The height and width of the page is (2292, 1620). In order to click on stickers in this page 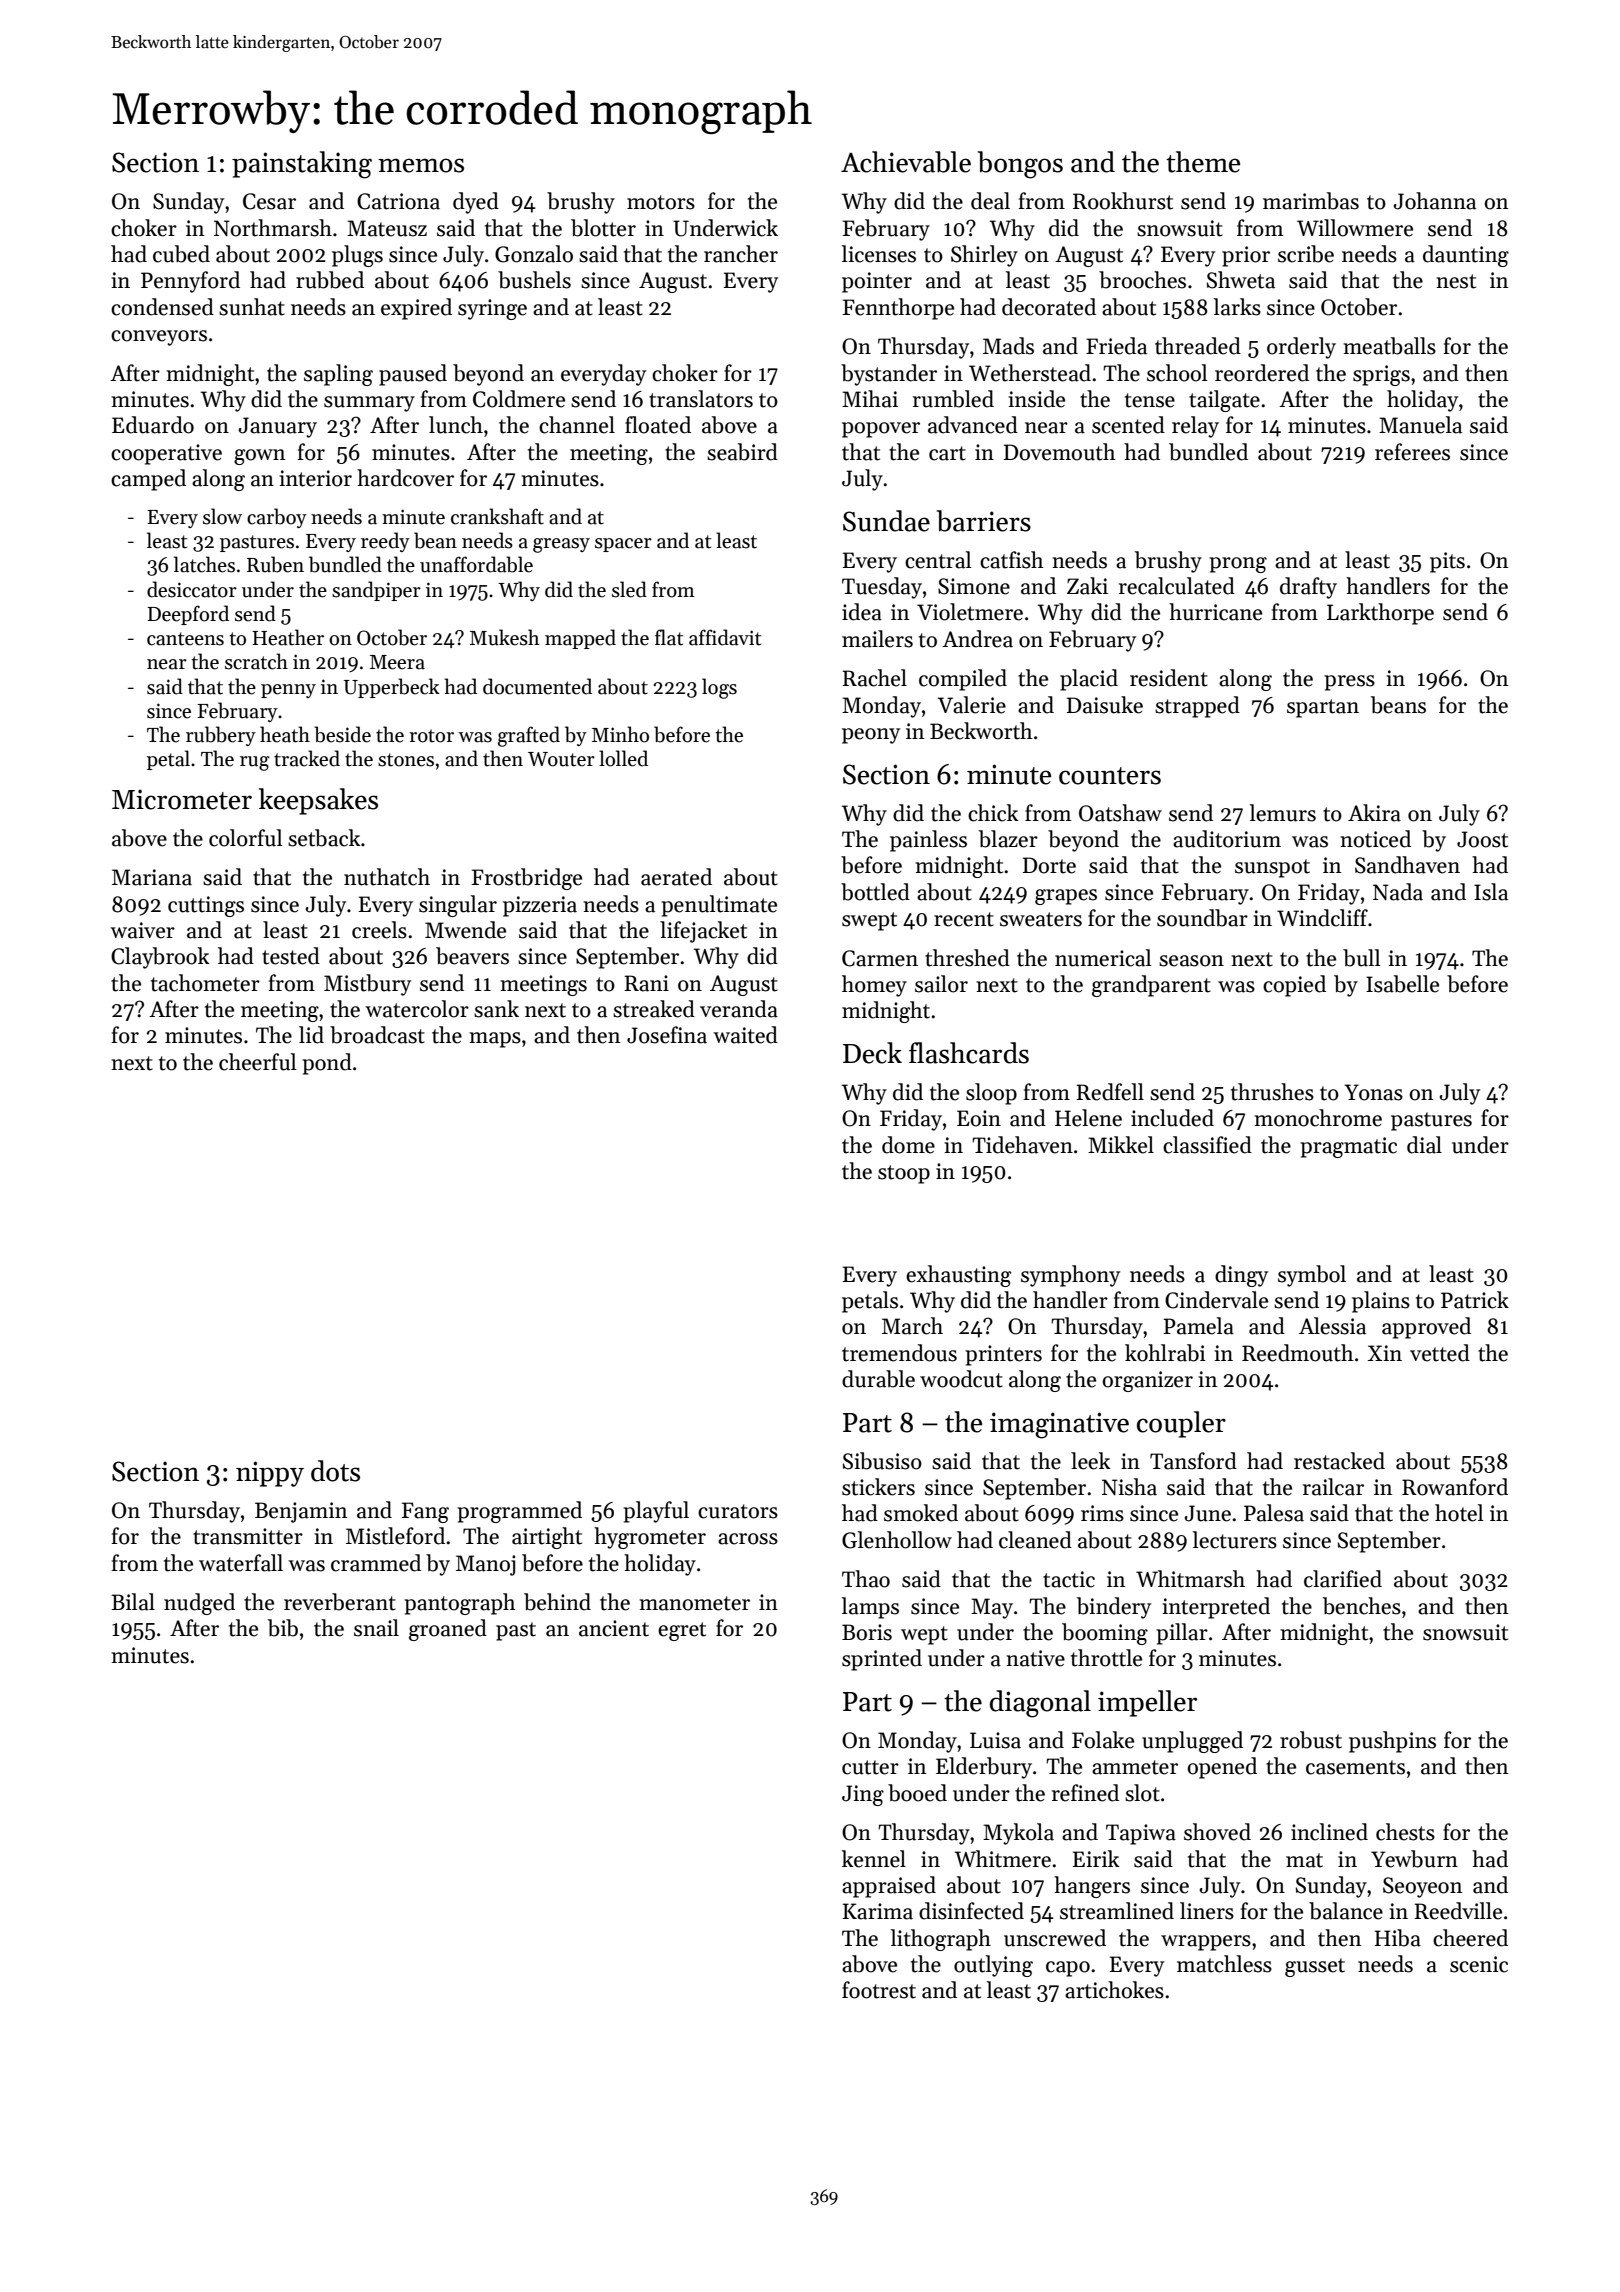, I will do `click(878, 1487)`.
